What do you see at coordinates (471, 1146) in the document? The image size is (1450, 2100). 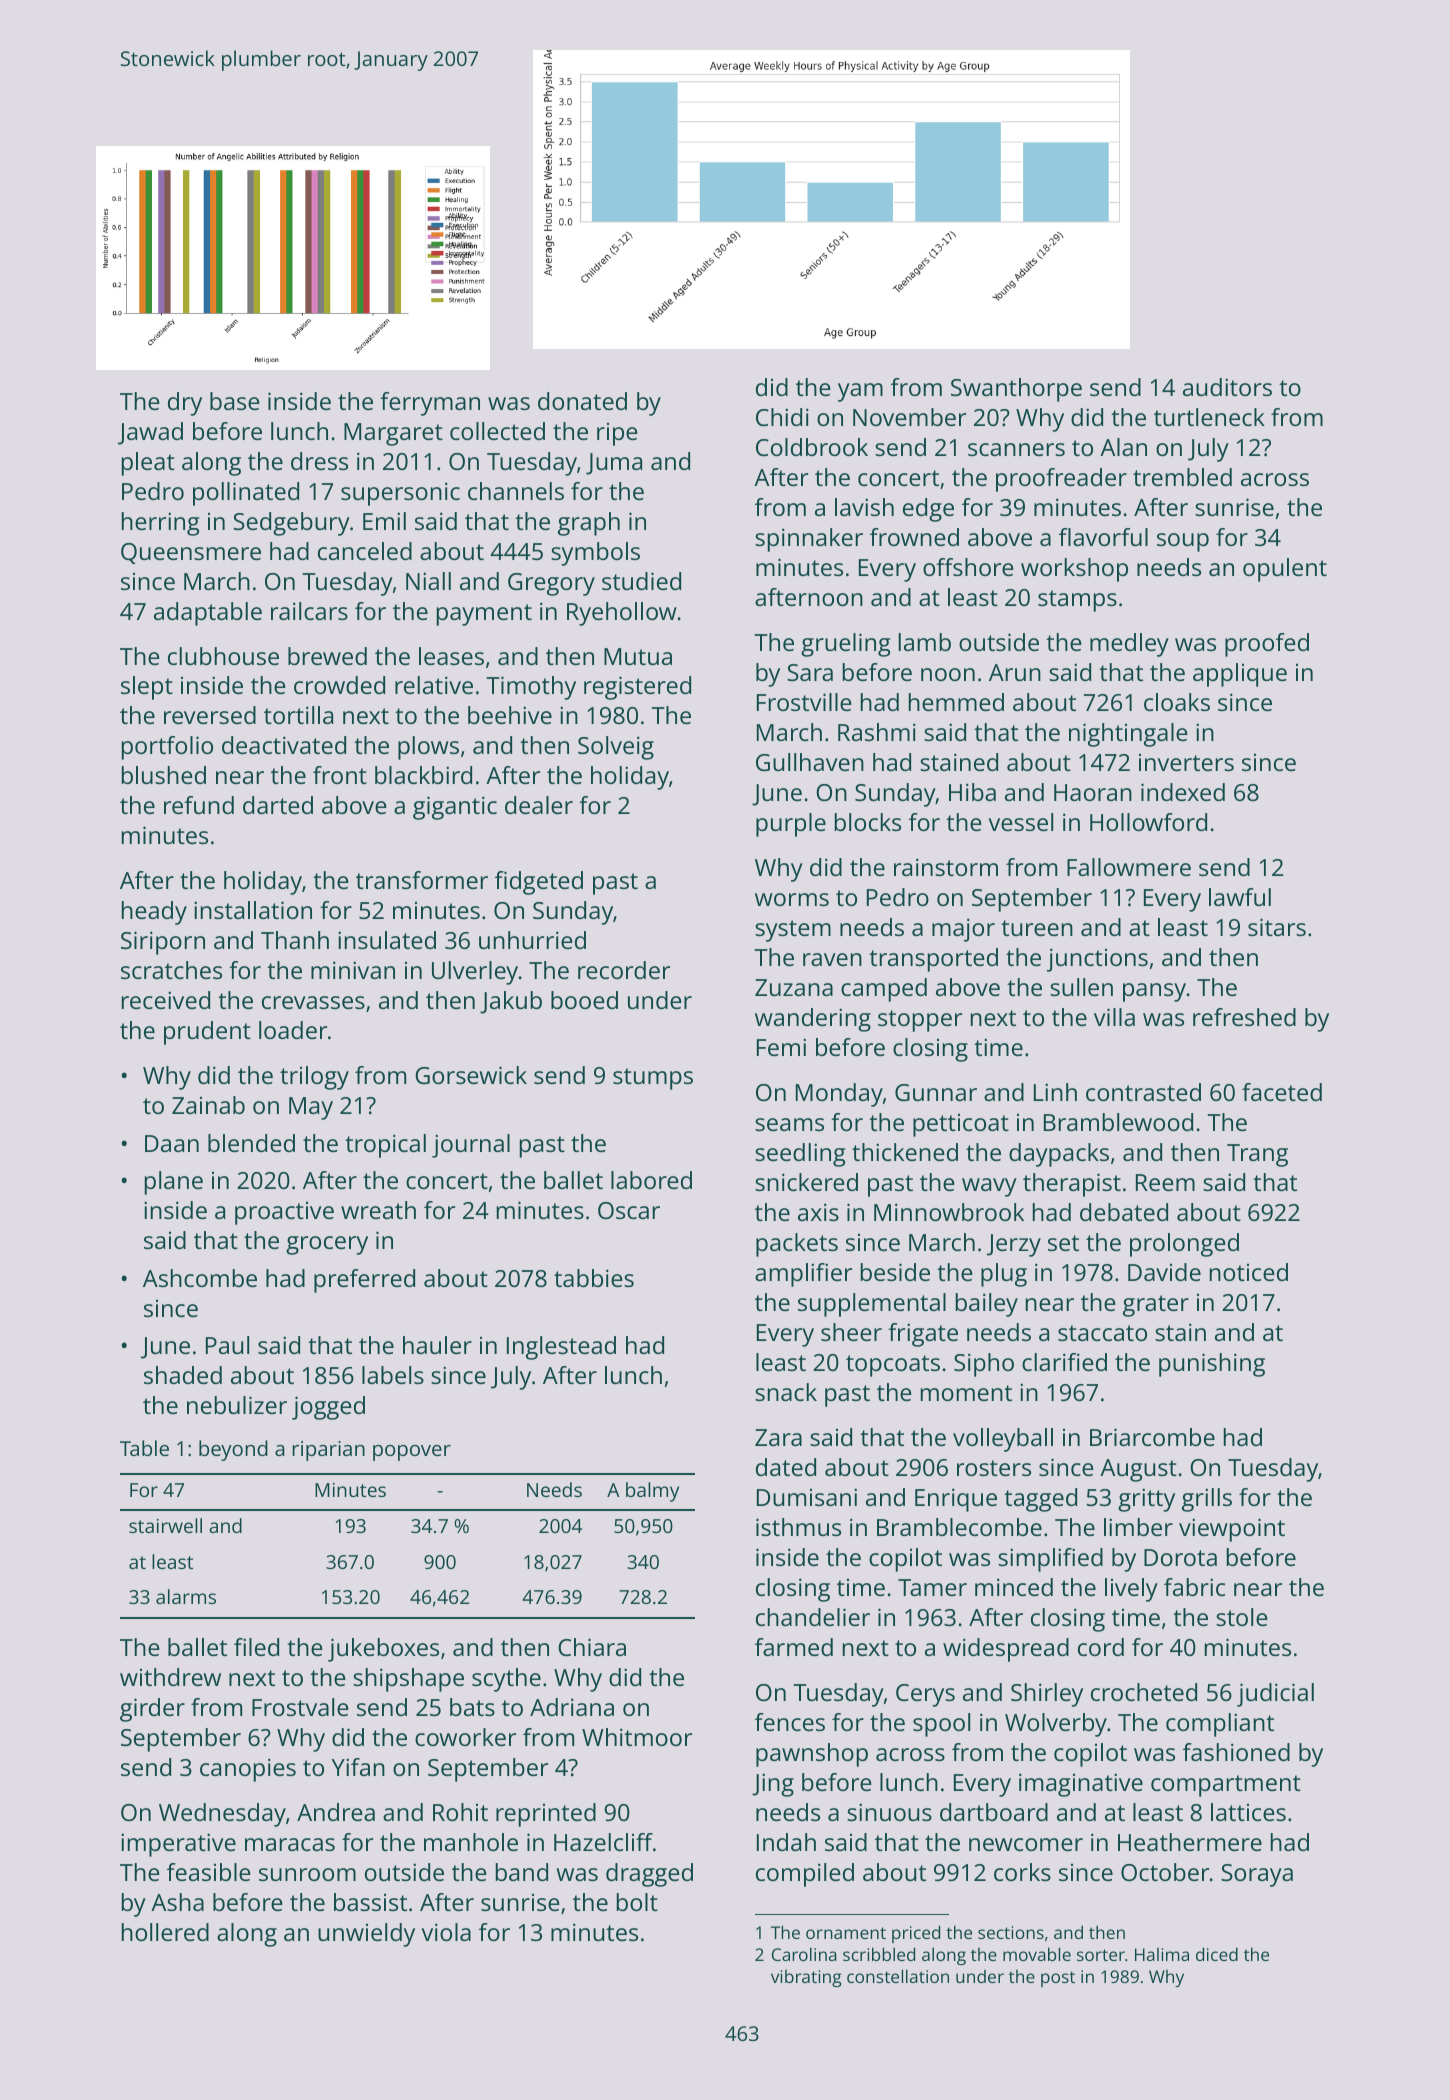 I see `journal` at bounding box center [471, 1146].
